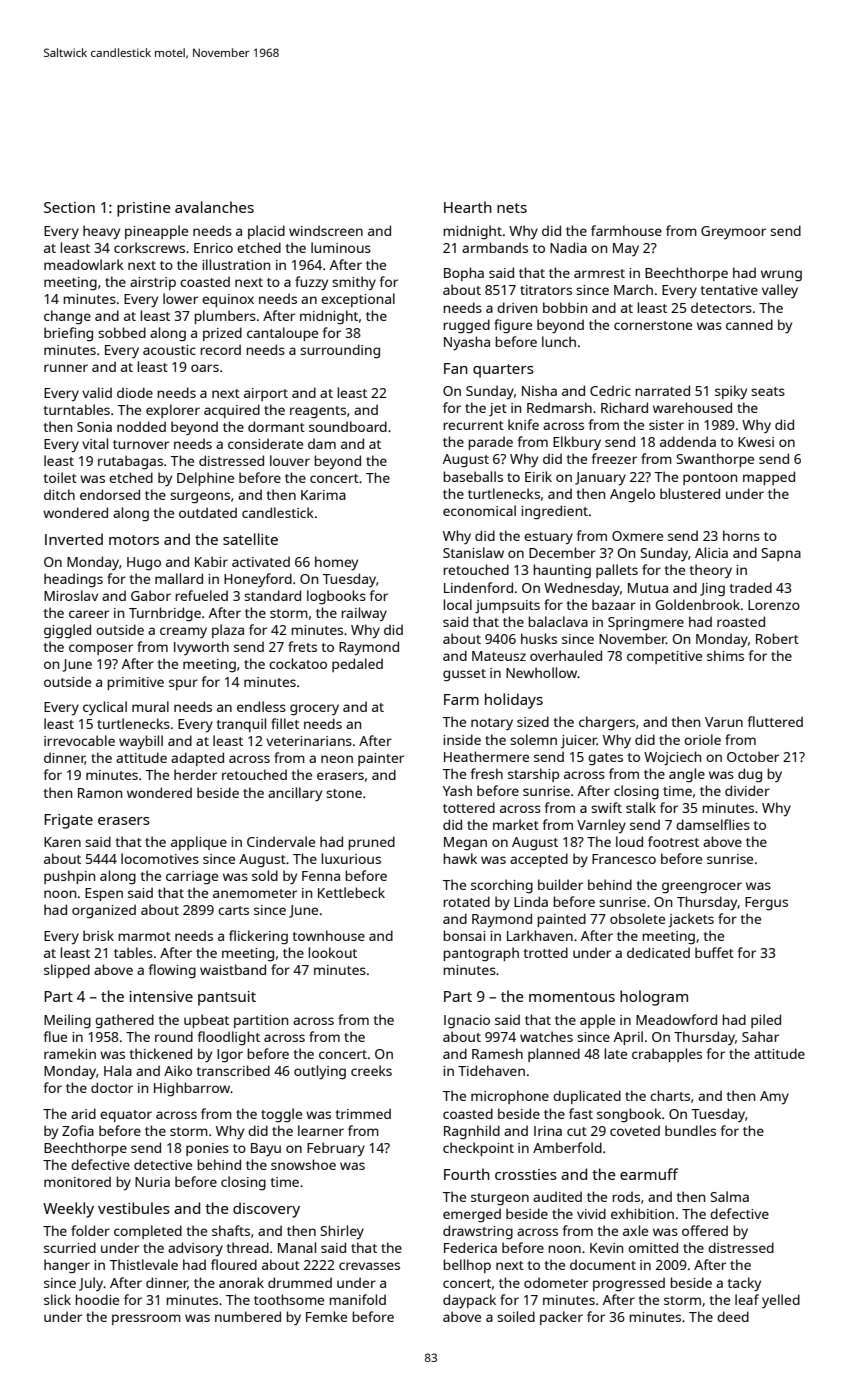 The width and height of the screenshot is (849, 1400). What do you see at coordinates (67, 631) in the screenshot?
I see `giggled` at bounding box center [67, 631].
